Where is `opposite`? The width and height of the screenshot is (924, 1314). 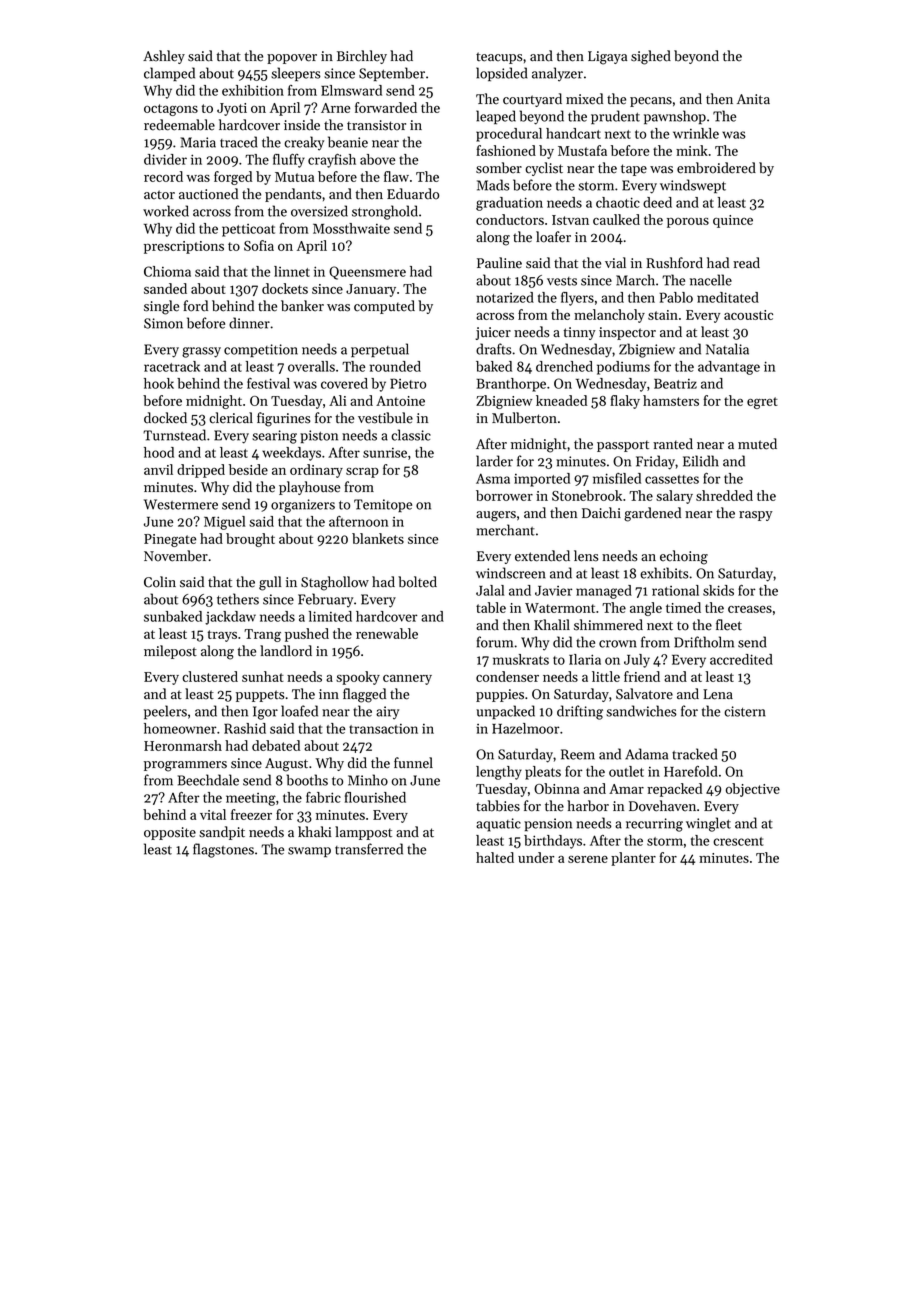 opposite is located at coordinates (170, 833).
